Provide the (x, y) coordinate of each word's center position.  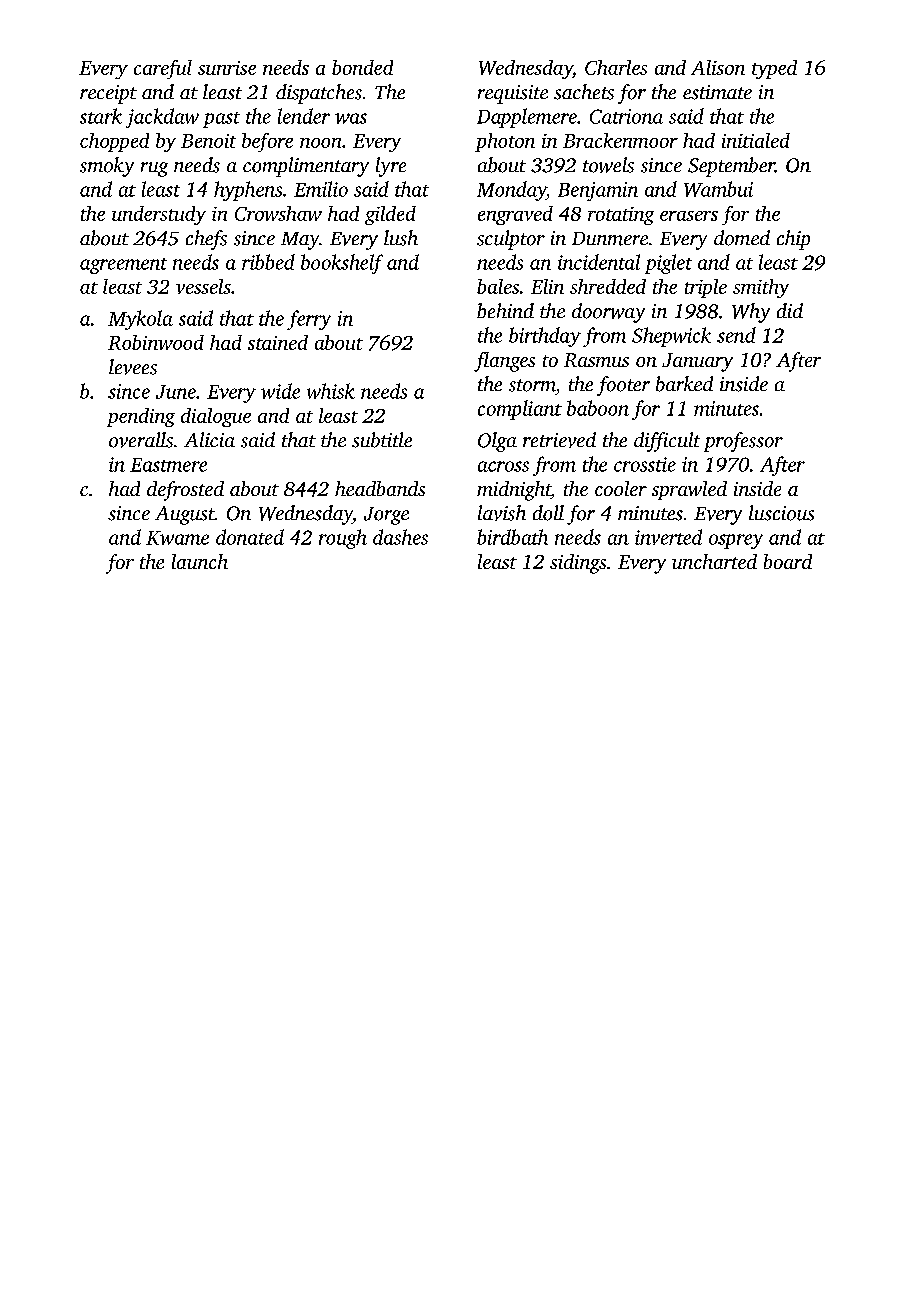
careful (163, 69)
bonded (362, 67)
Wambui (718, 189)
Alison (718, 67)
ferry (309, 320)
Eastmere (168, 465)
